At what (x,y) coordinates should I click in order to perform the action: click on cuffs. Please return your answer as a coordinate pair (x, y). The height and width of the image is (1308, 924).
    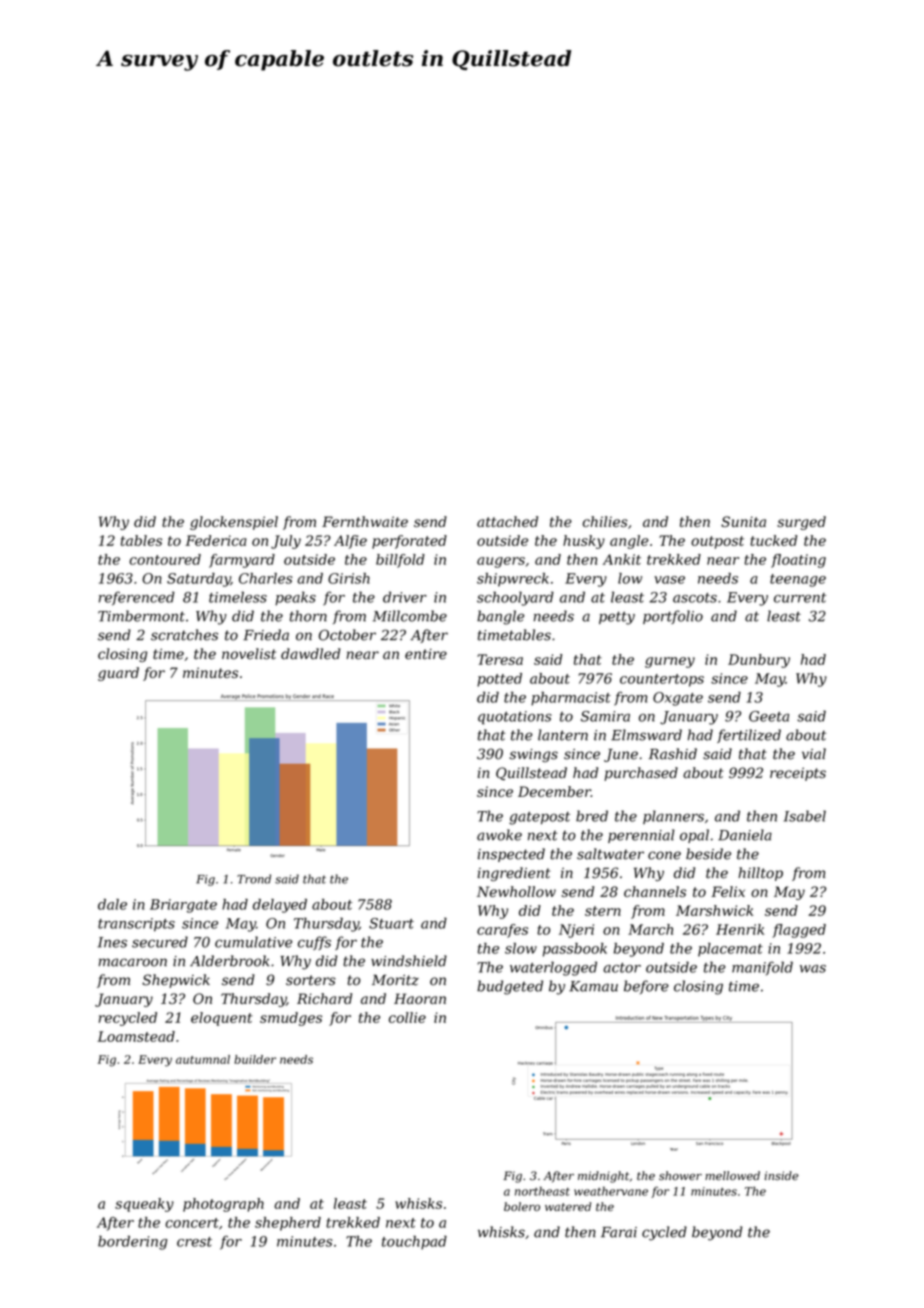
    Looking at the image, I should click on (314, 943).
